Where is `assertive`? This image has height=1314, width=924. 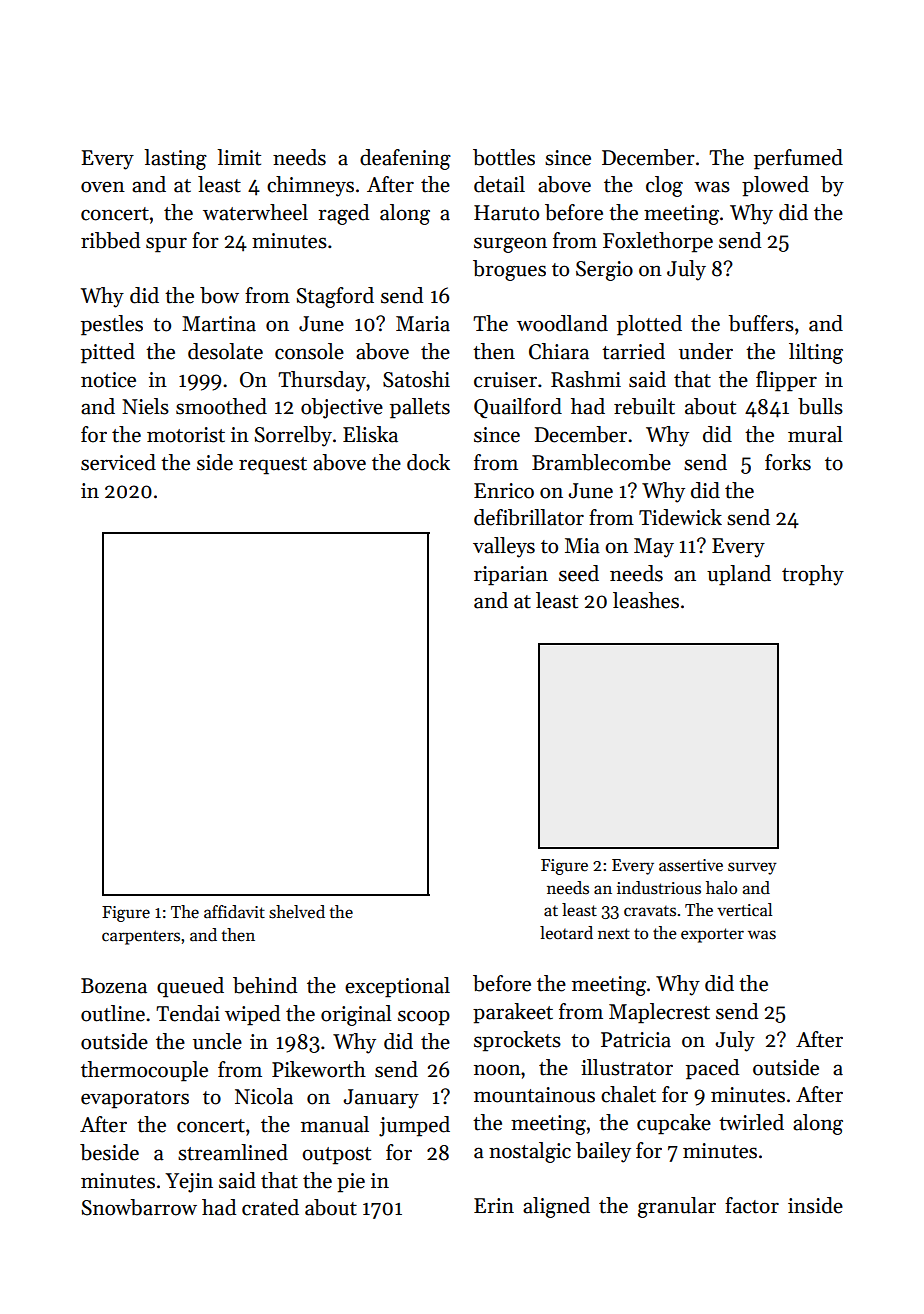
assertive is located at coordinates (691, 865).
